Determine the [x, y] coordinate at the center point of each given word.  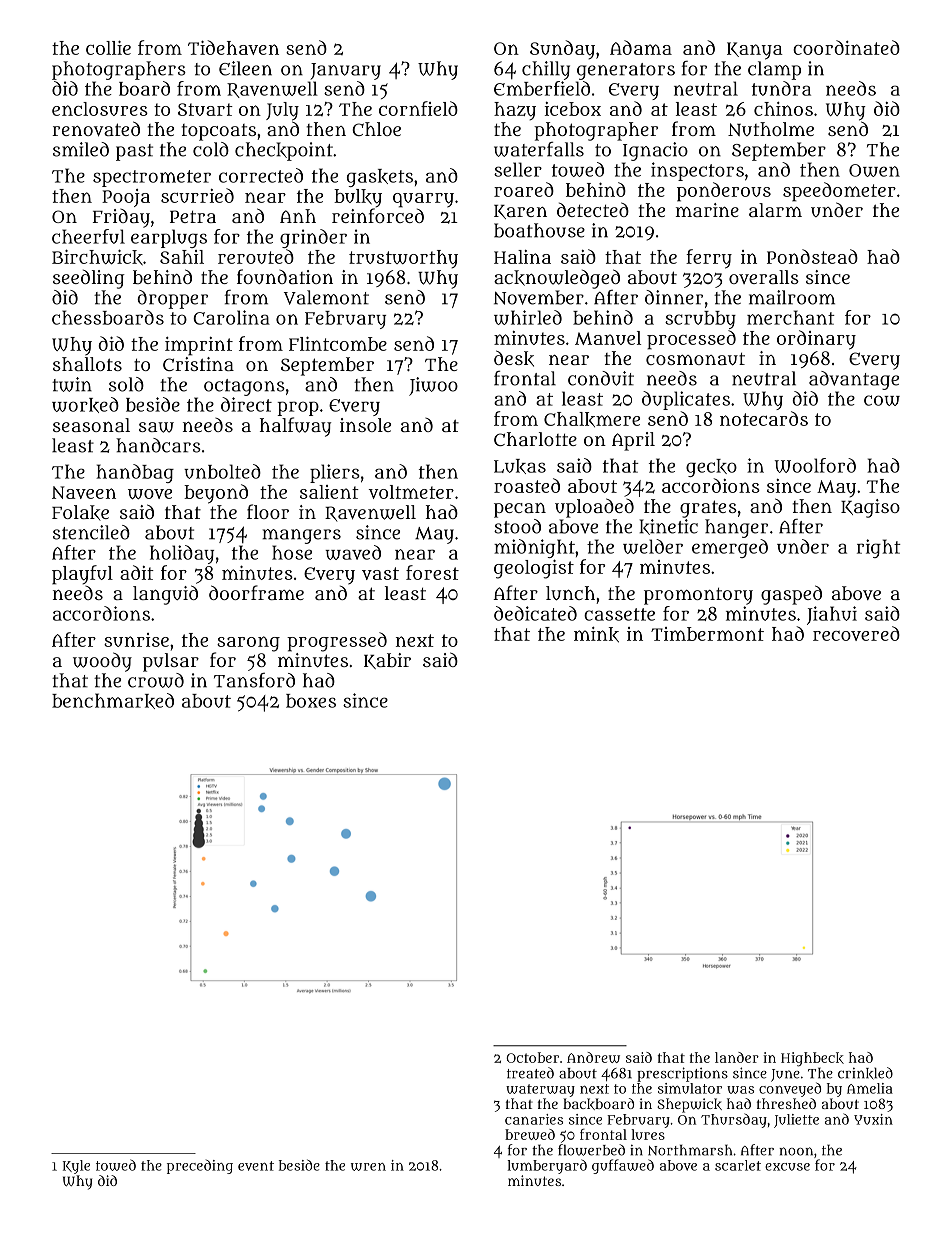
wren [368, 1167]
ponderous [724, 192]
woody [102, 662]
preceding [200, 1167]
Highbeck [812, 1059]
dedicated [535, 613]
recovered [856, 633]
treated [530, 1073]
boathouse [539, 230]
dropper [172, 299]
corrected [261, 175]
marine [707, 210]
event [256, 1166]
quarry [423, 200]
